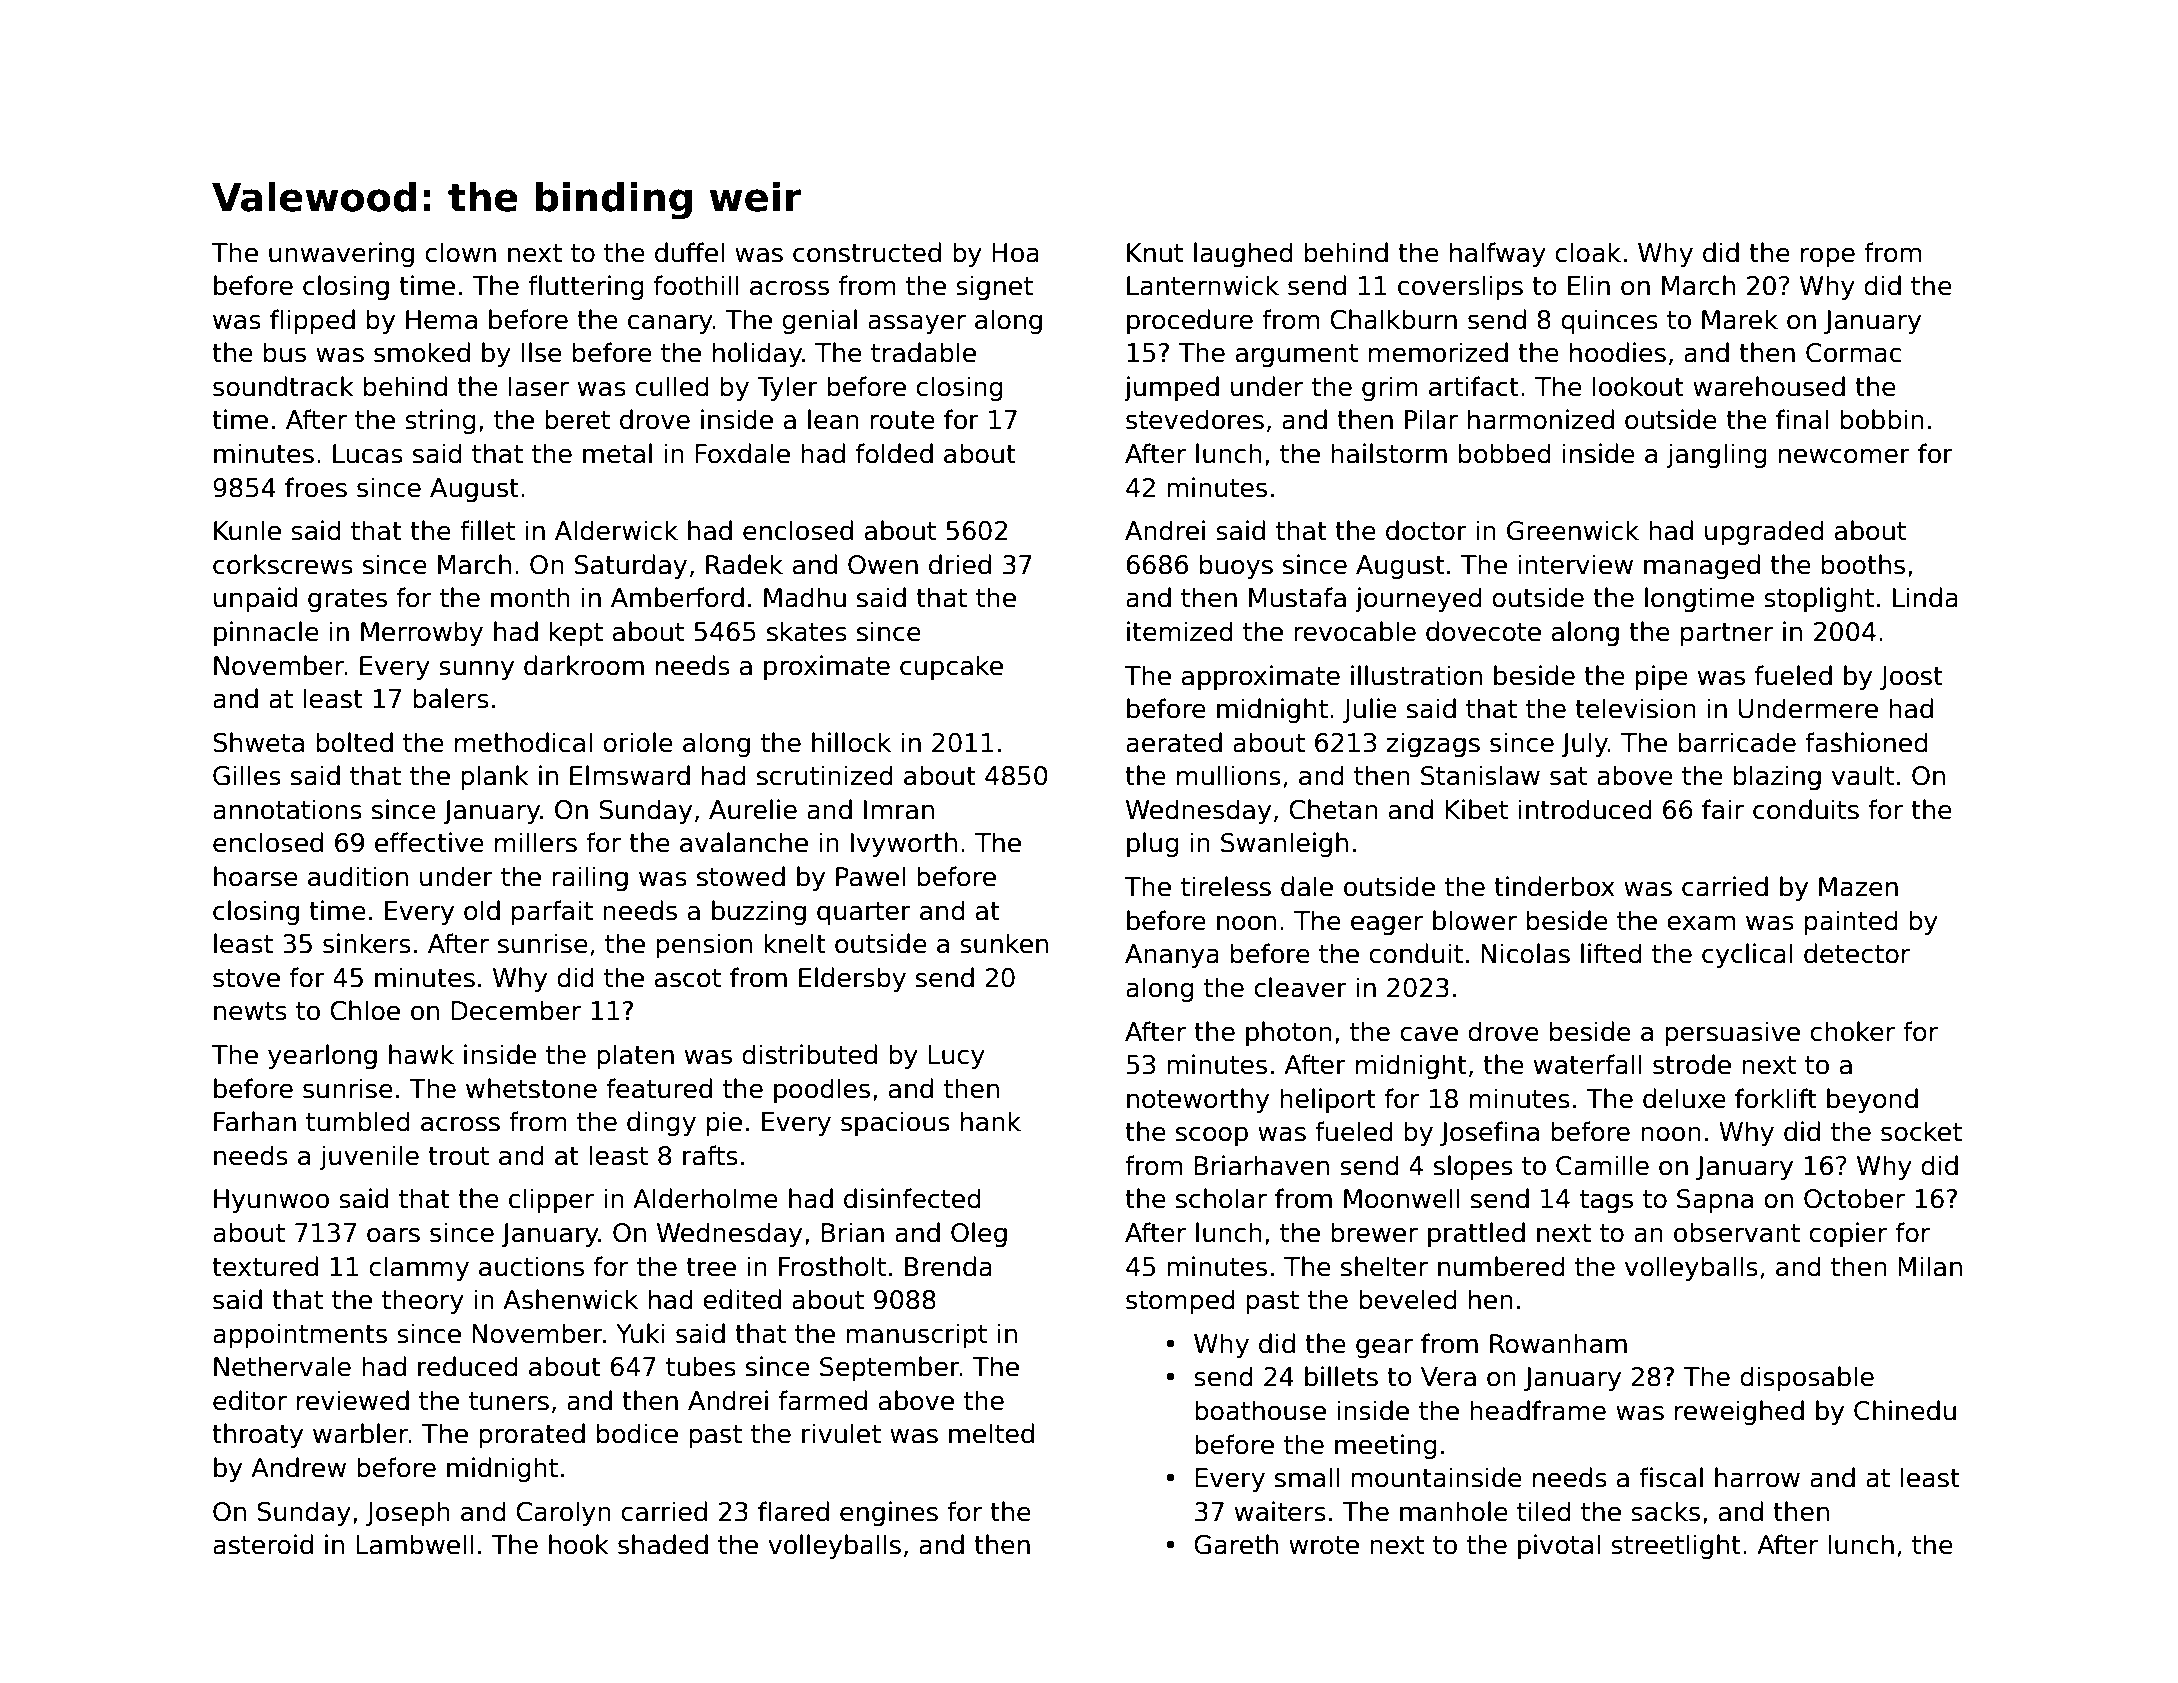 This screenshot has width=2178, height=1683. Describe the element at coordinates (263, 1544) in the screenshot. I see `asteroid` at that location.
